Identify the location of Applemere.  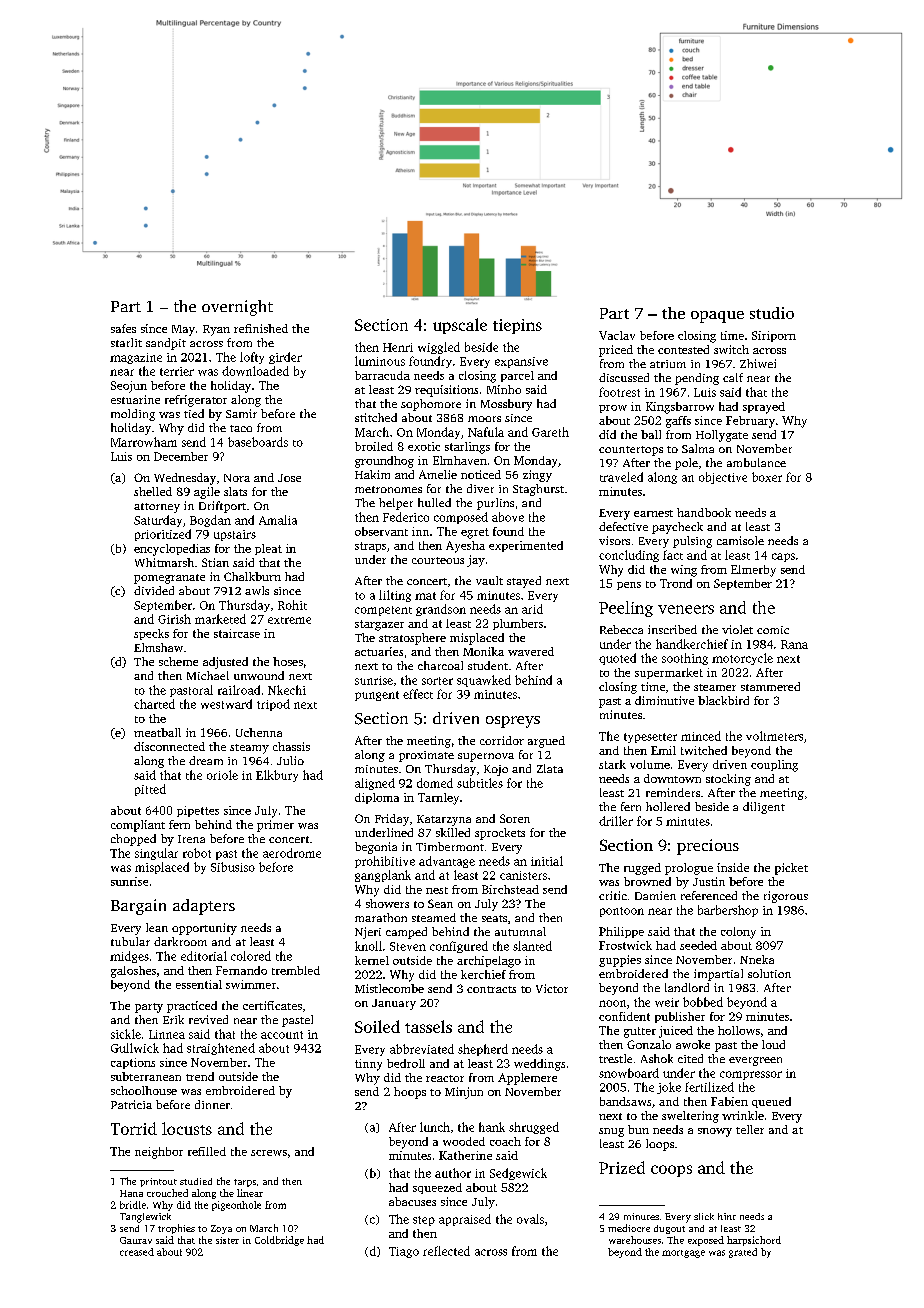
(527, 1079).
